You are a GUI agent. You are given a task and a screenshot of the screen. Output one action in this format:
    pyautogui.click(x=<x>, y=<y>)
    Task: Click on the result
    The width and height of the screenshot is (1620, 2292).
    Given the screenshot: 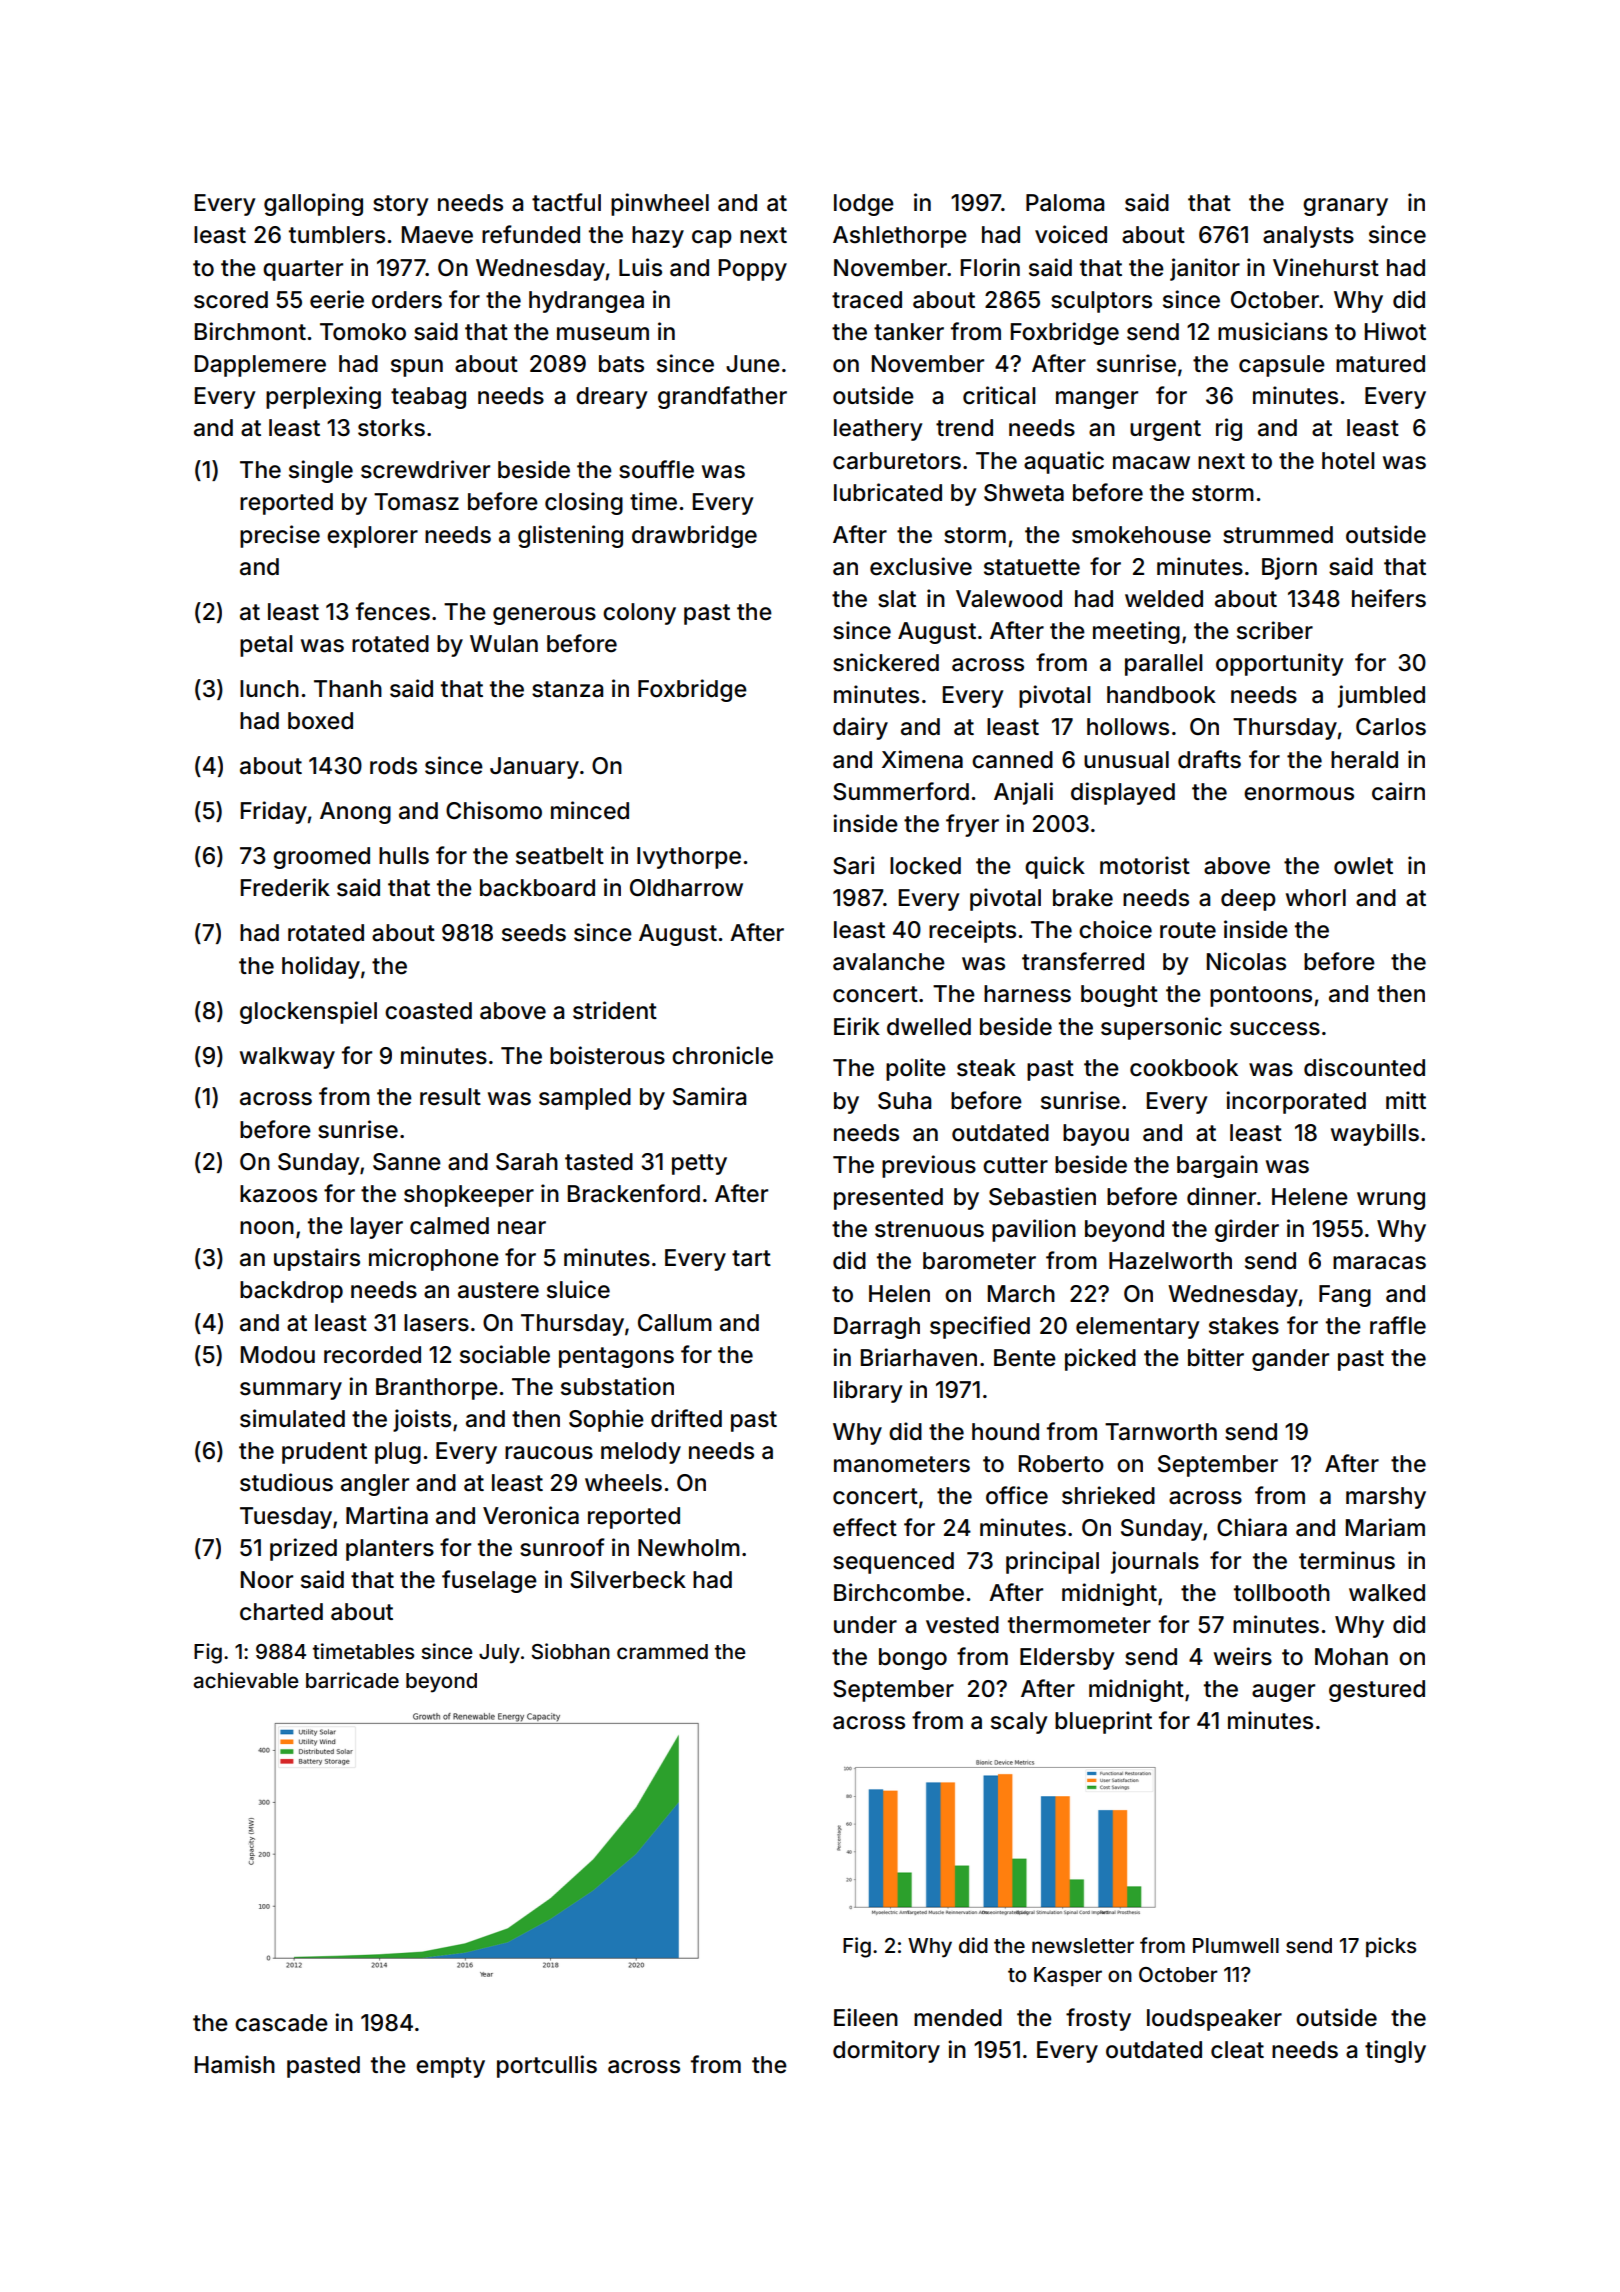 What is the action you would take?
    pyautogui.click(x=450, y=1097)
